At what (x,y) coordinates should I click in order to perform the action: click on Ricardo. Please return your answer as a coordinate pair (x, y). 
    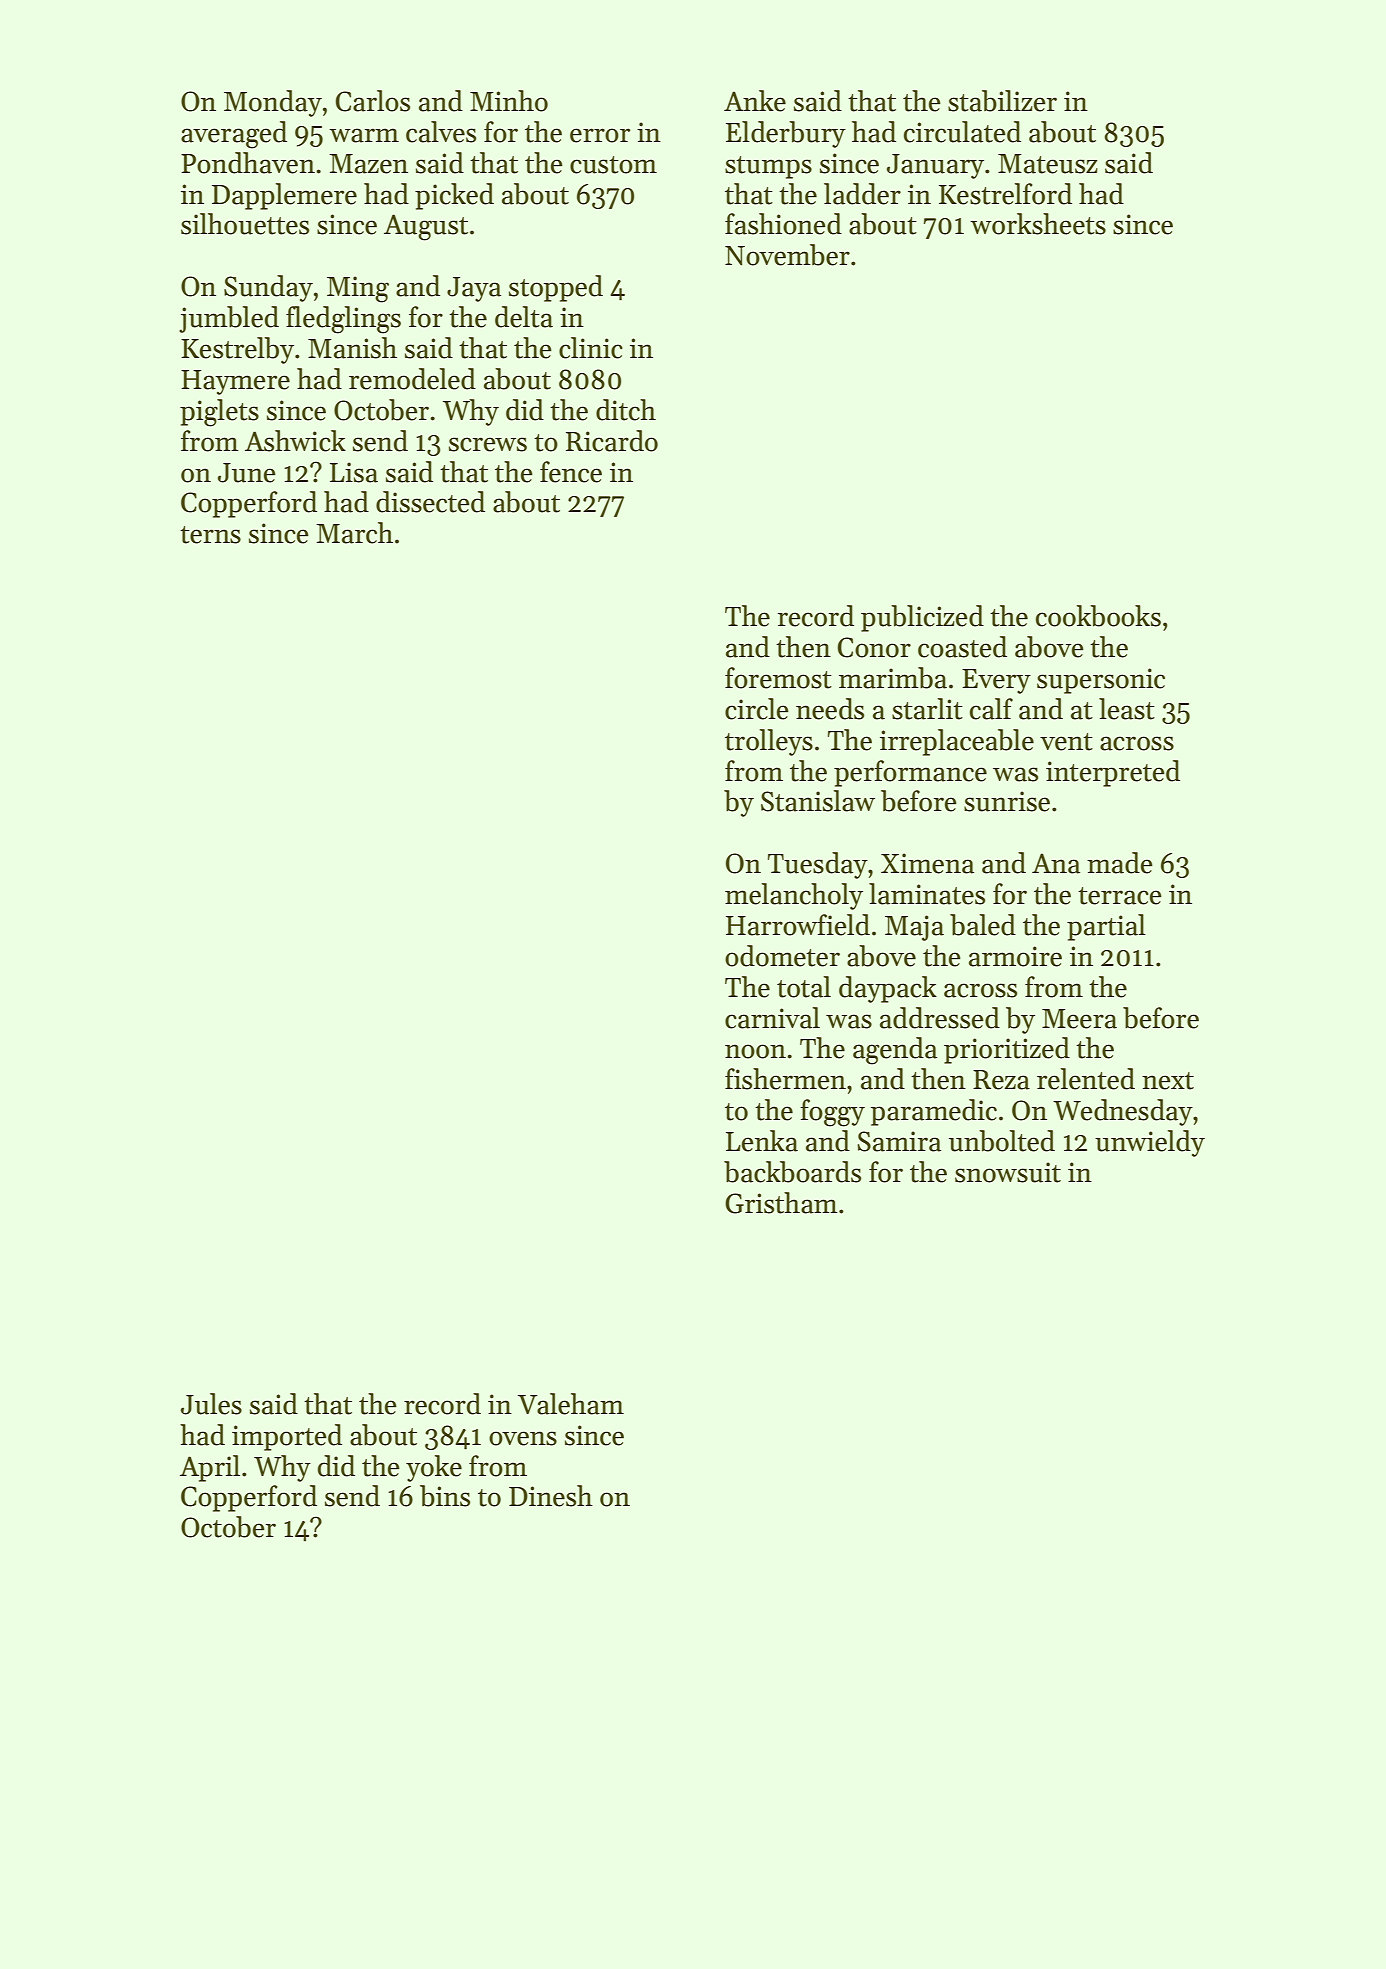
    Looking at the image, I should click on (612, 441).
